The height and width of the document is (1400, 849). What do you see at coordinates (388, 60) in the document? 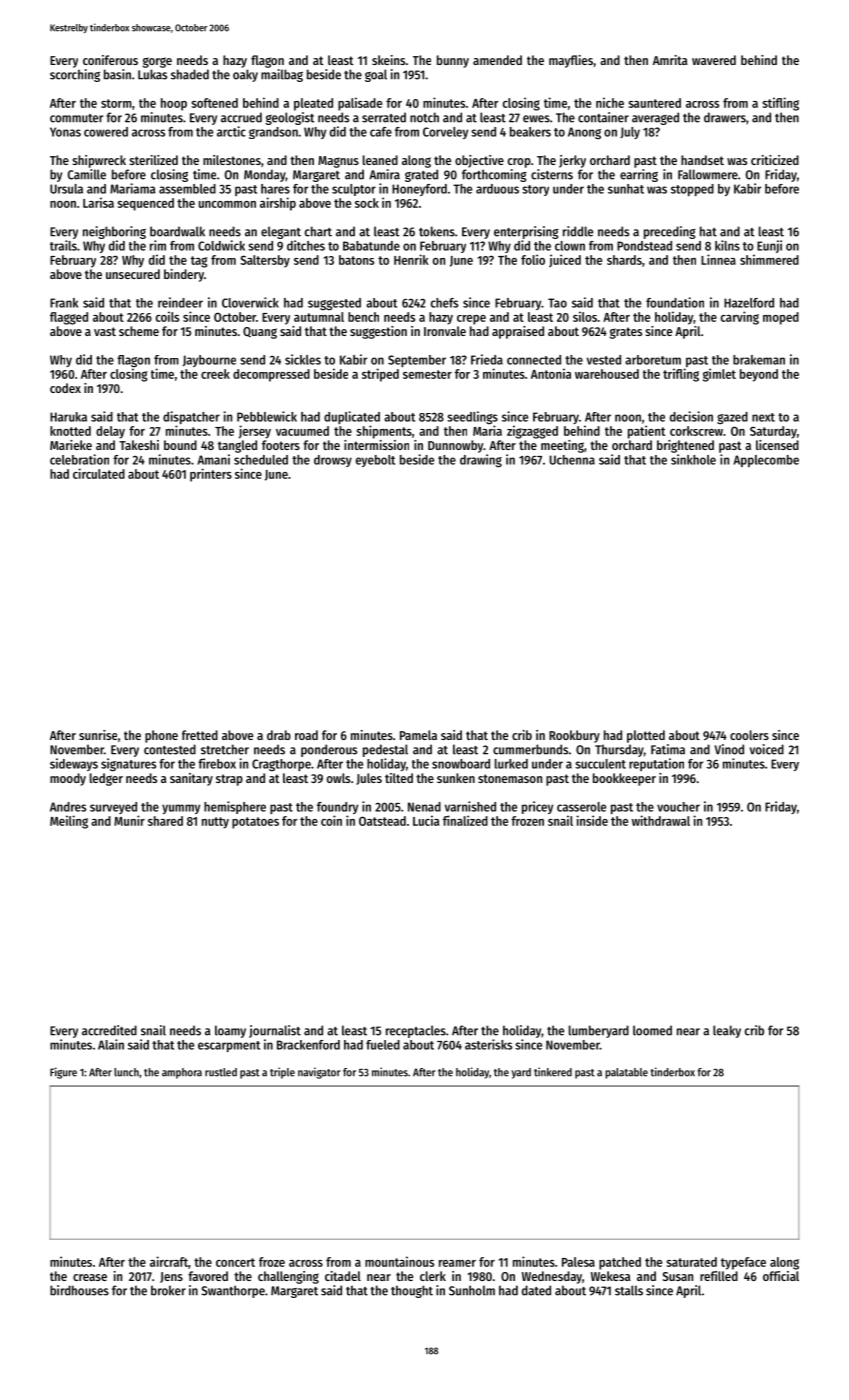
I see `skeins` at bounding box center [388, 60].
